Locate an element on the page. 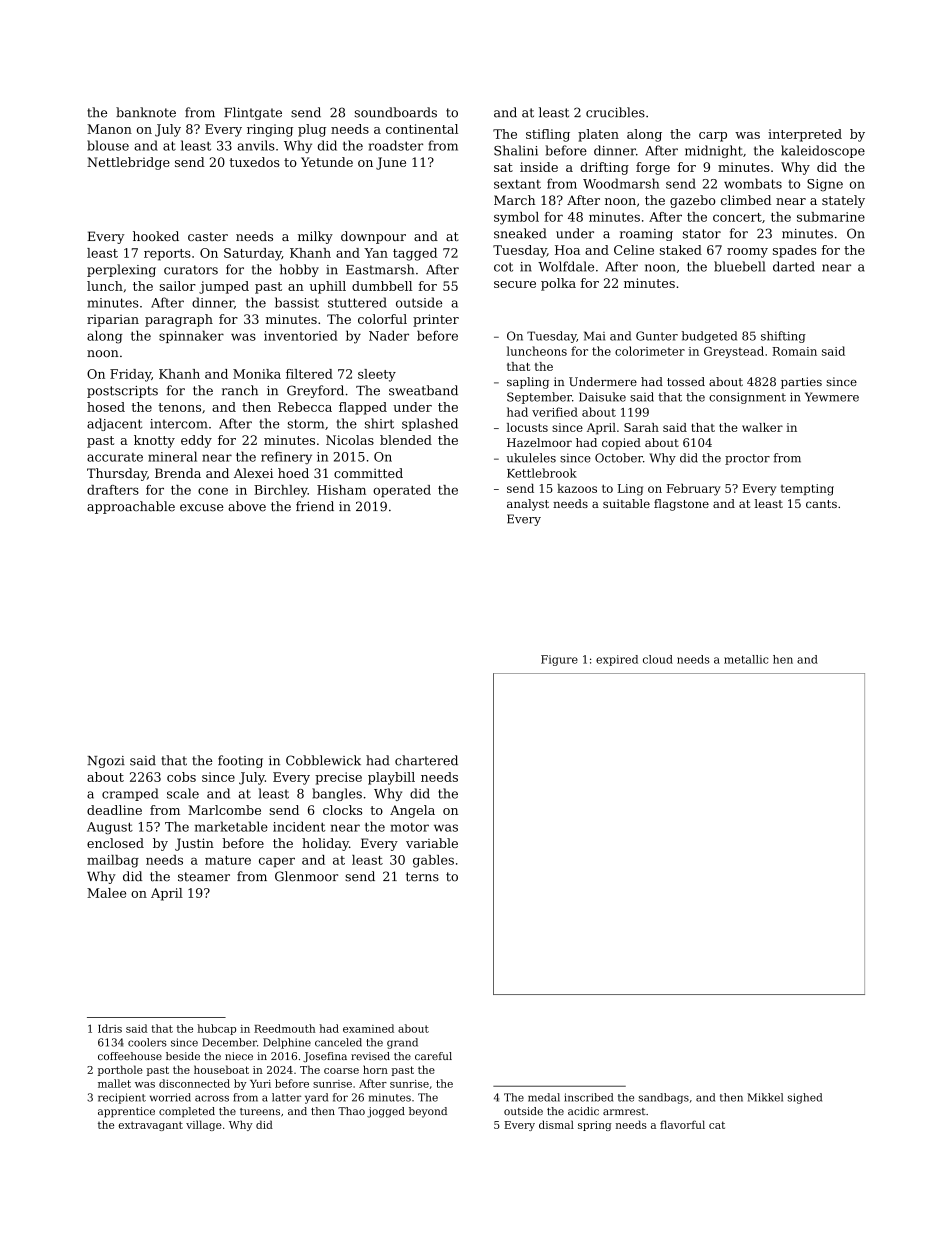  sighed is located at coordinates (805, 1098).
